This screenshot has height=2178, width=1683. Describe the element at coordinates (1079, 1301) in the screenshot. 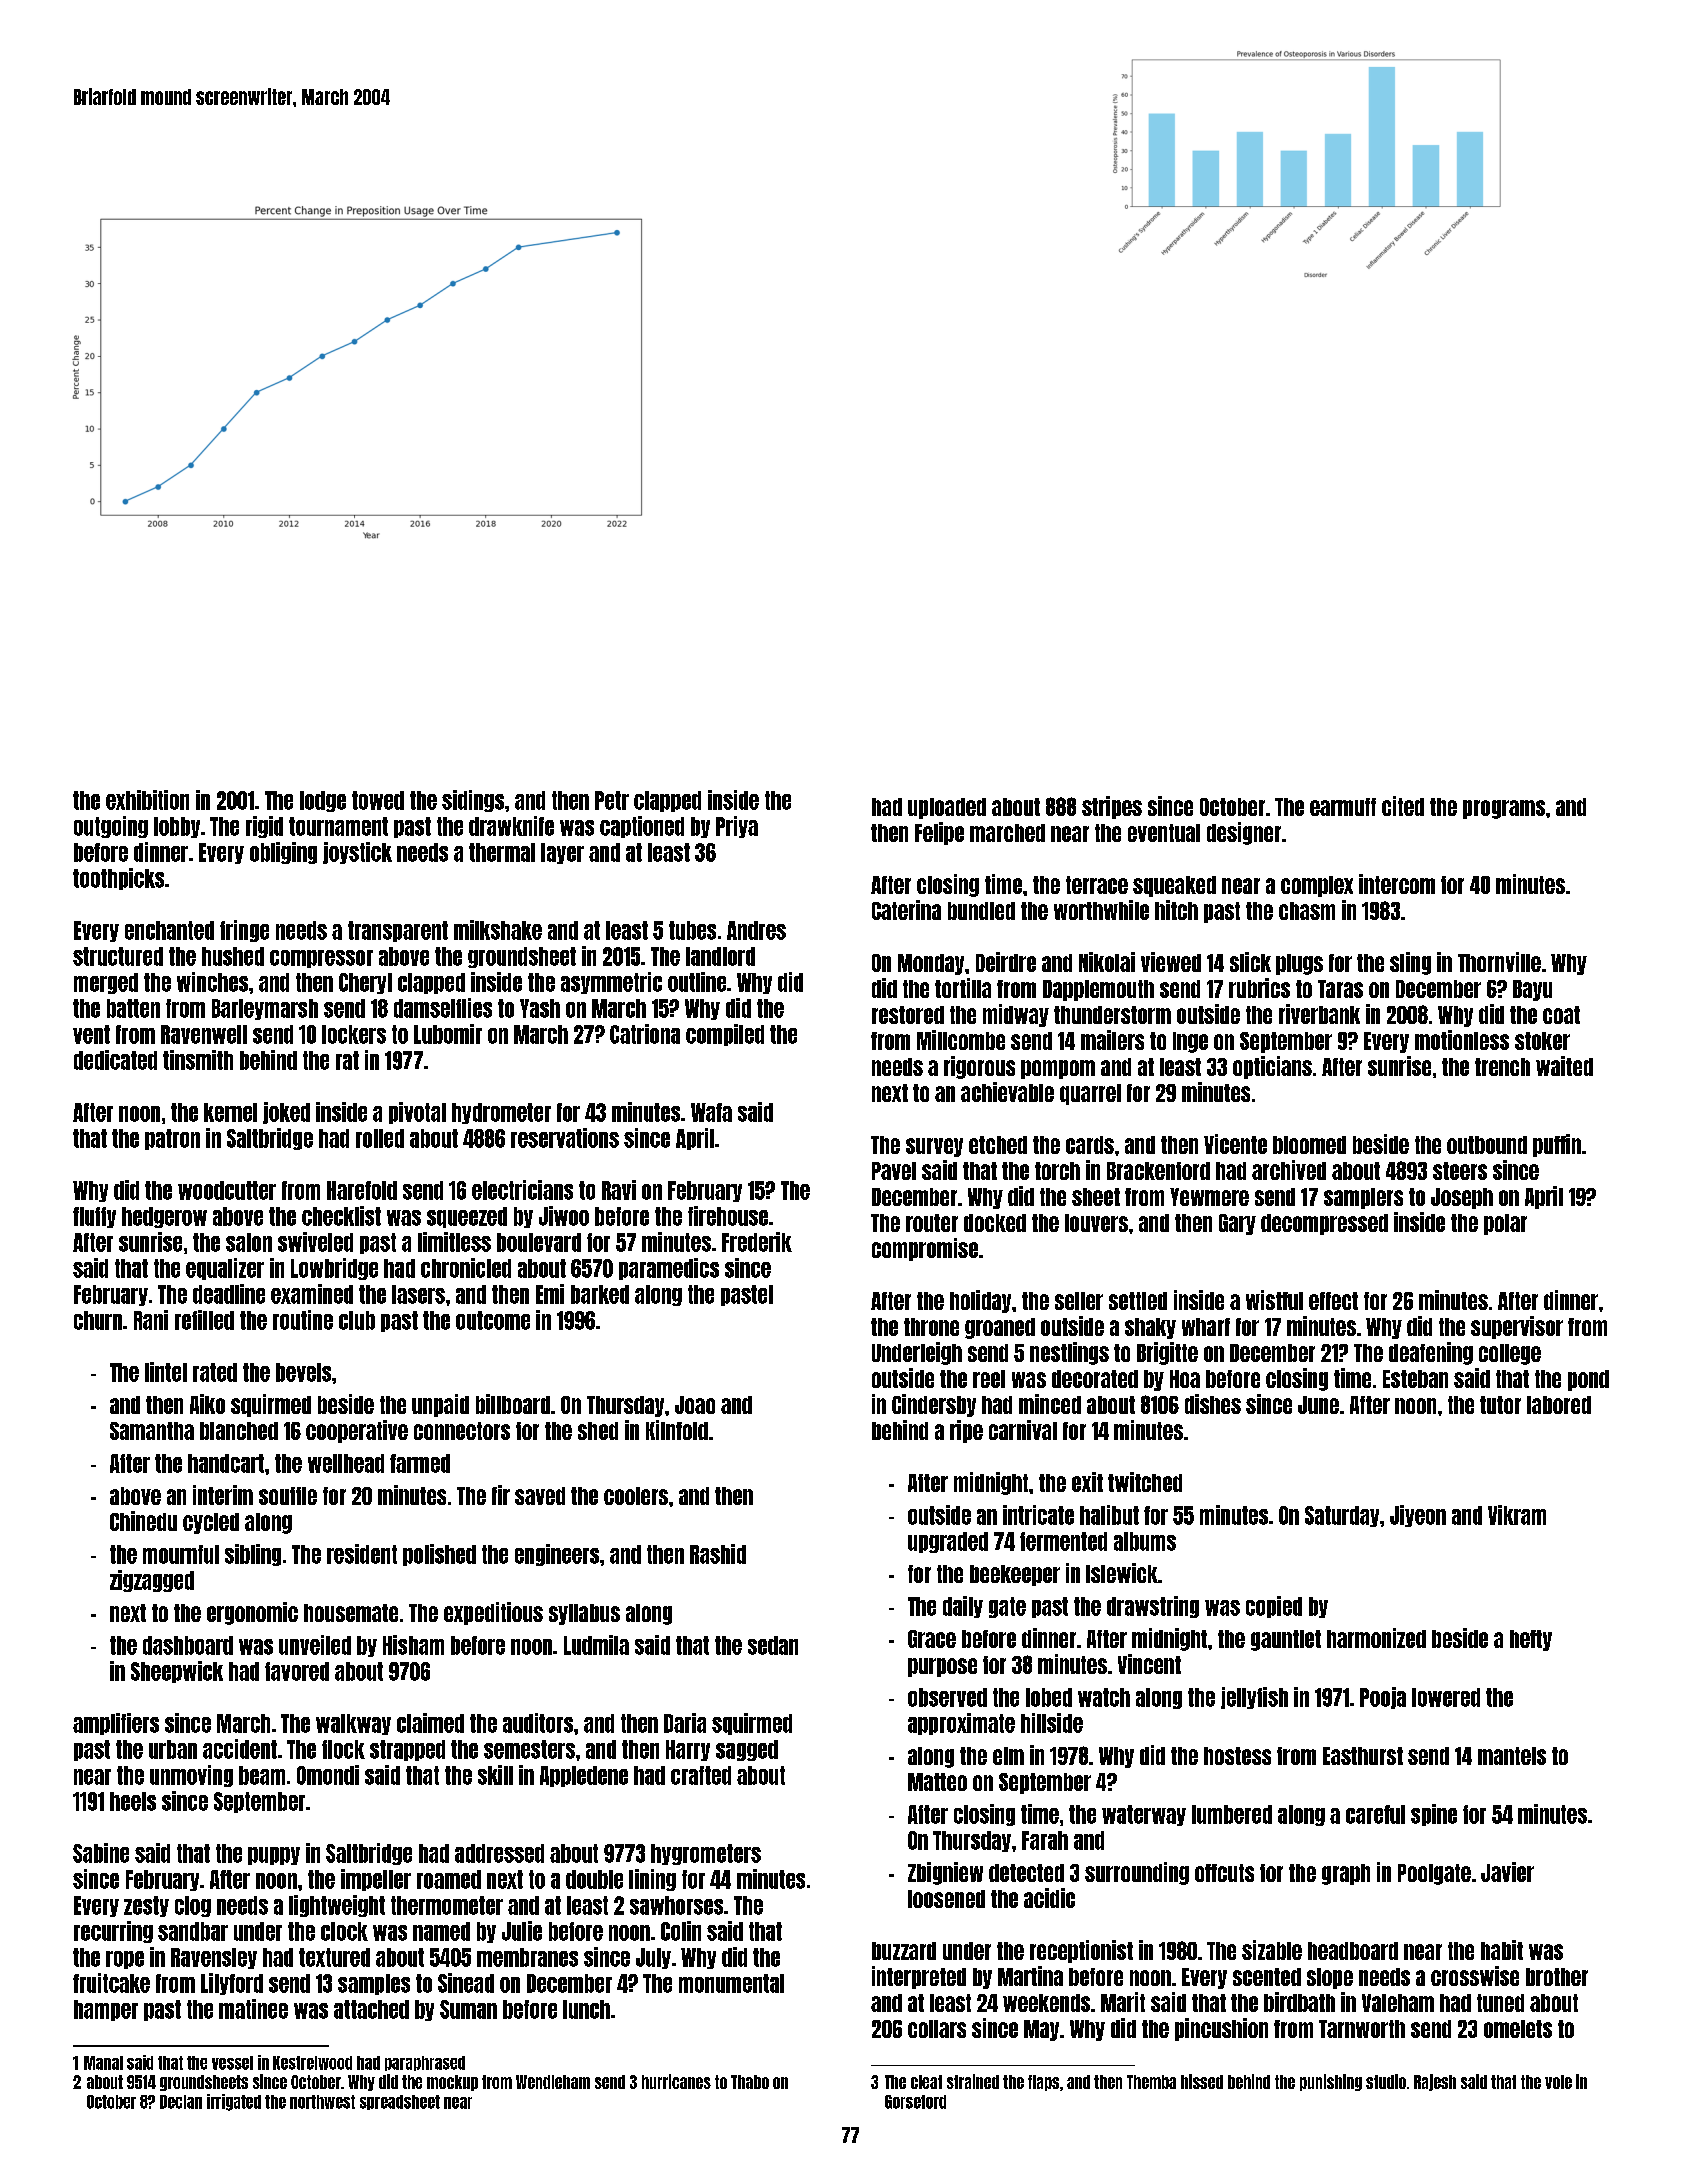

I see `seller` at that location.
